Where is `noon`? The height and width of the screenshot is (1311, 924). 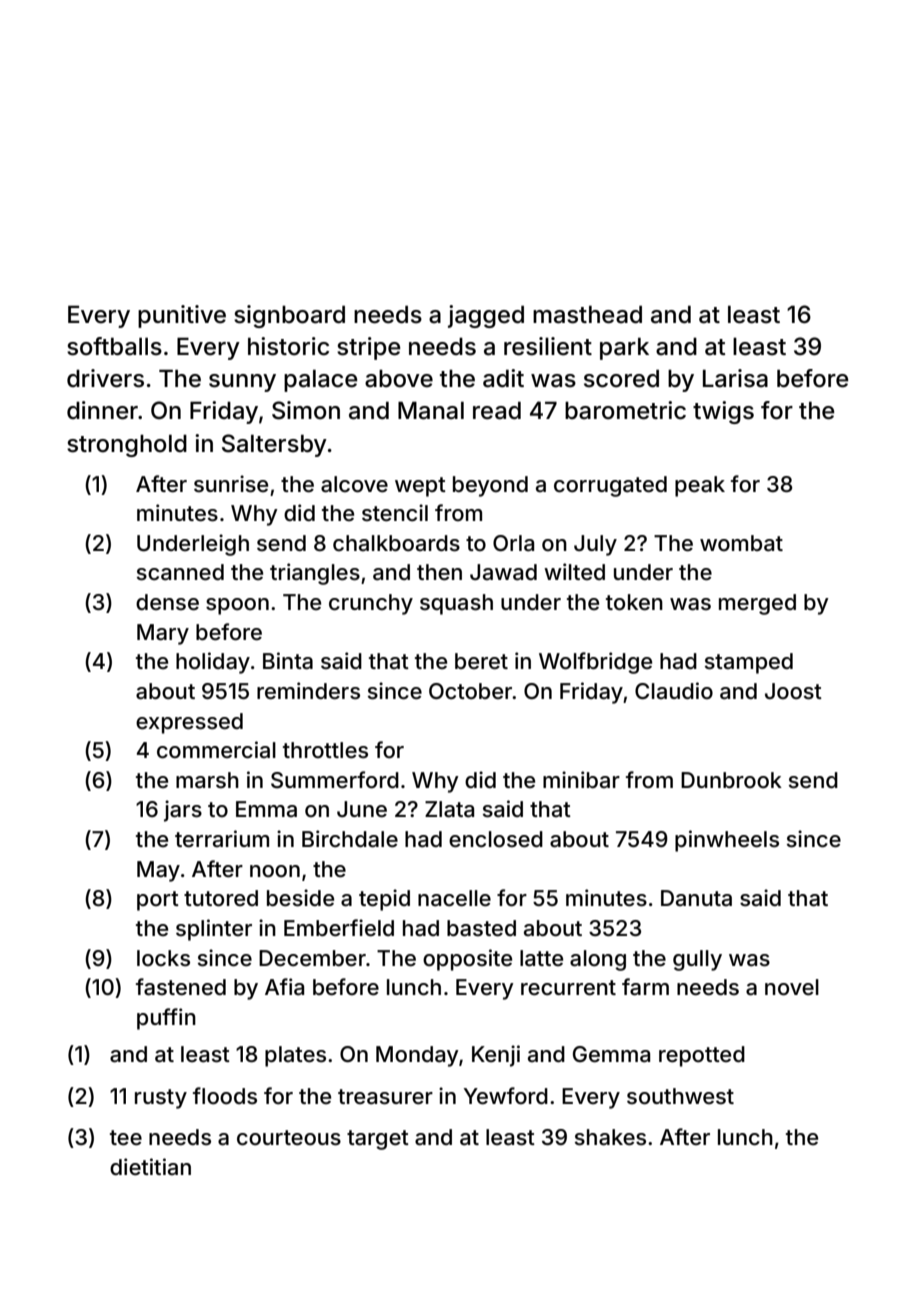
noon is located at coordinates (275, 871).
